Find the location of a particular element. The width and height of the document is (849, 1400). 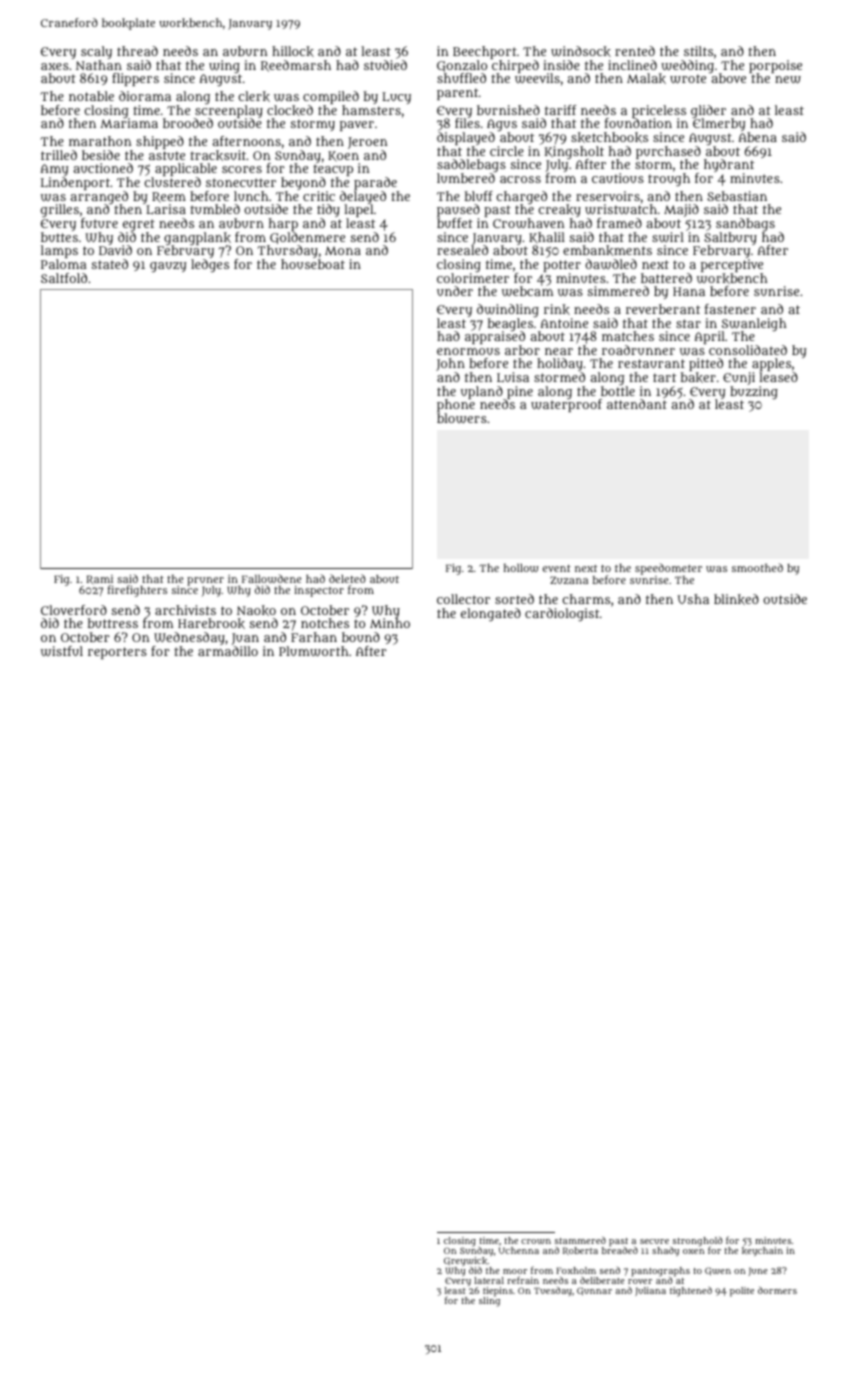

wistful is located at coordinates (62, 651).
